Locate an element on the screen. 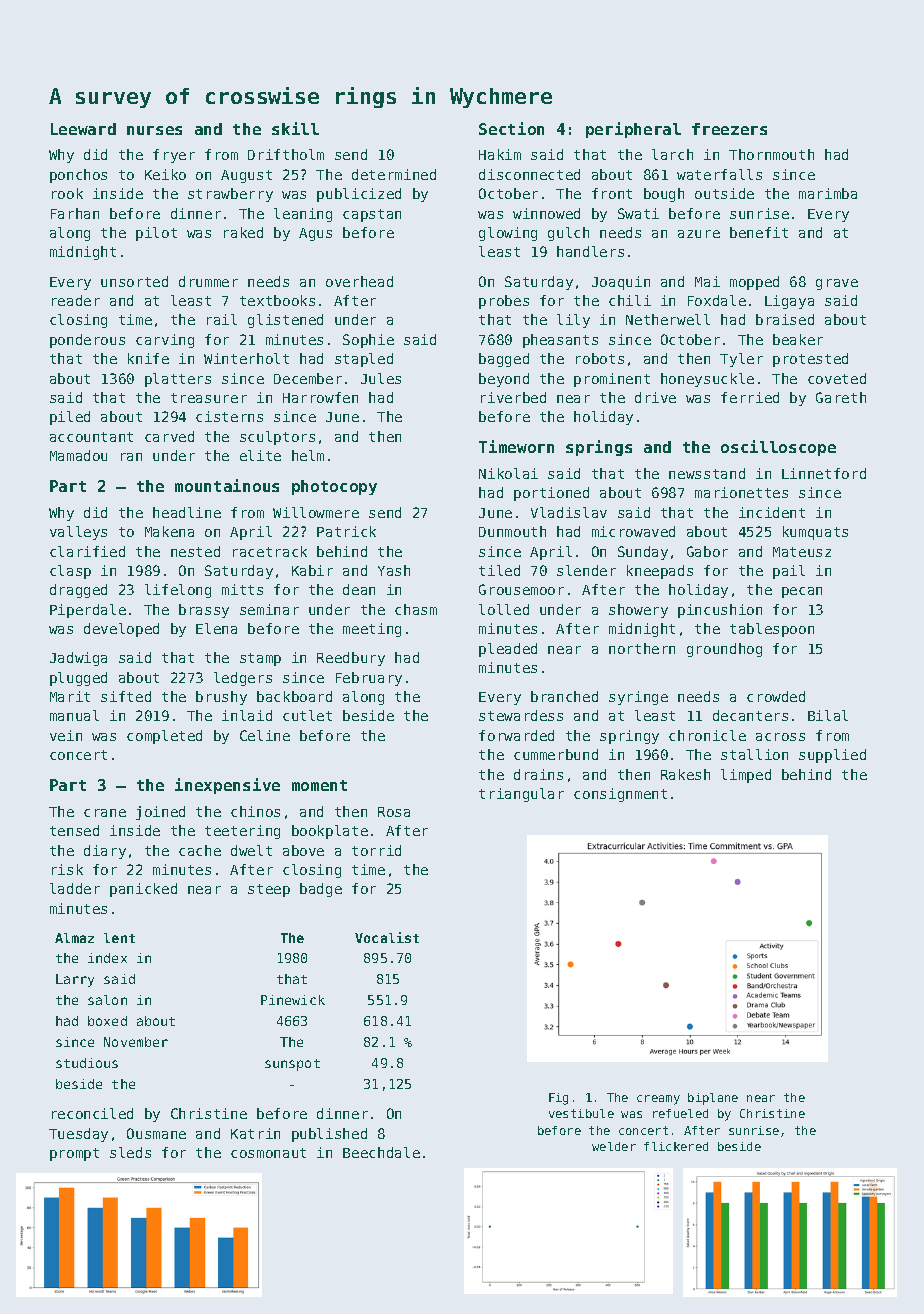  freezers is located at coordinates (729, 129).
